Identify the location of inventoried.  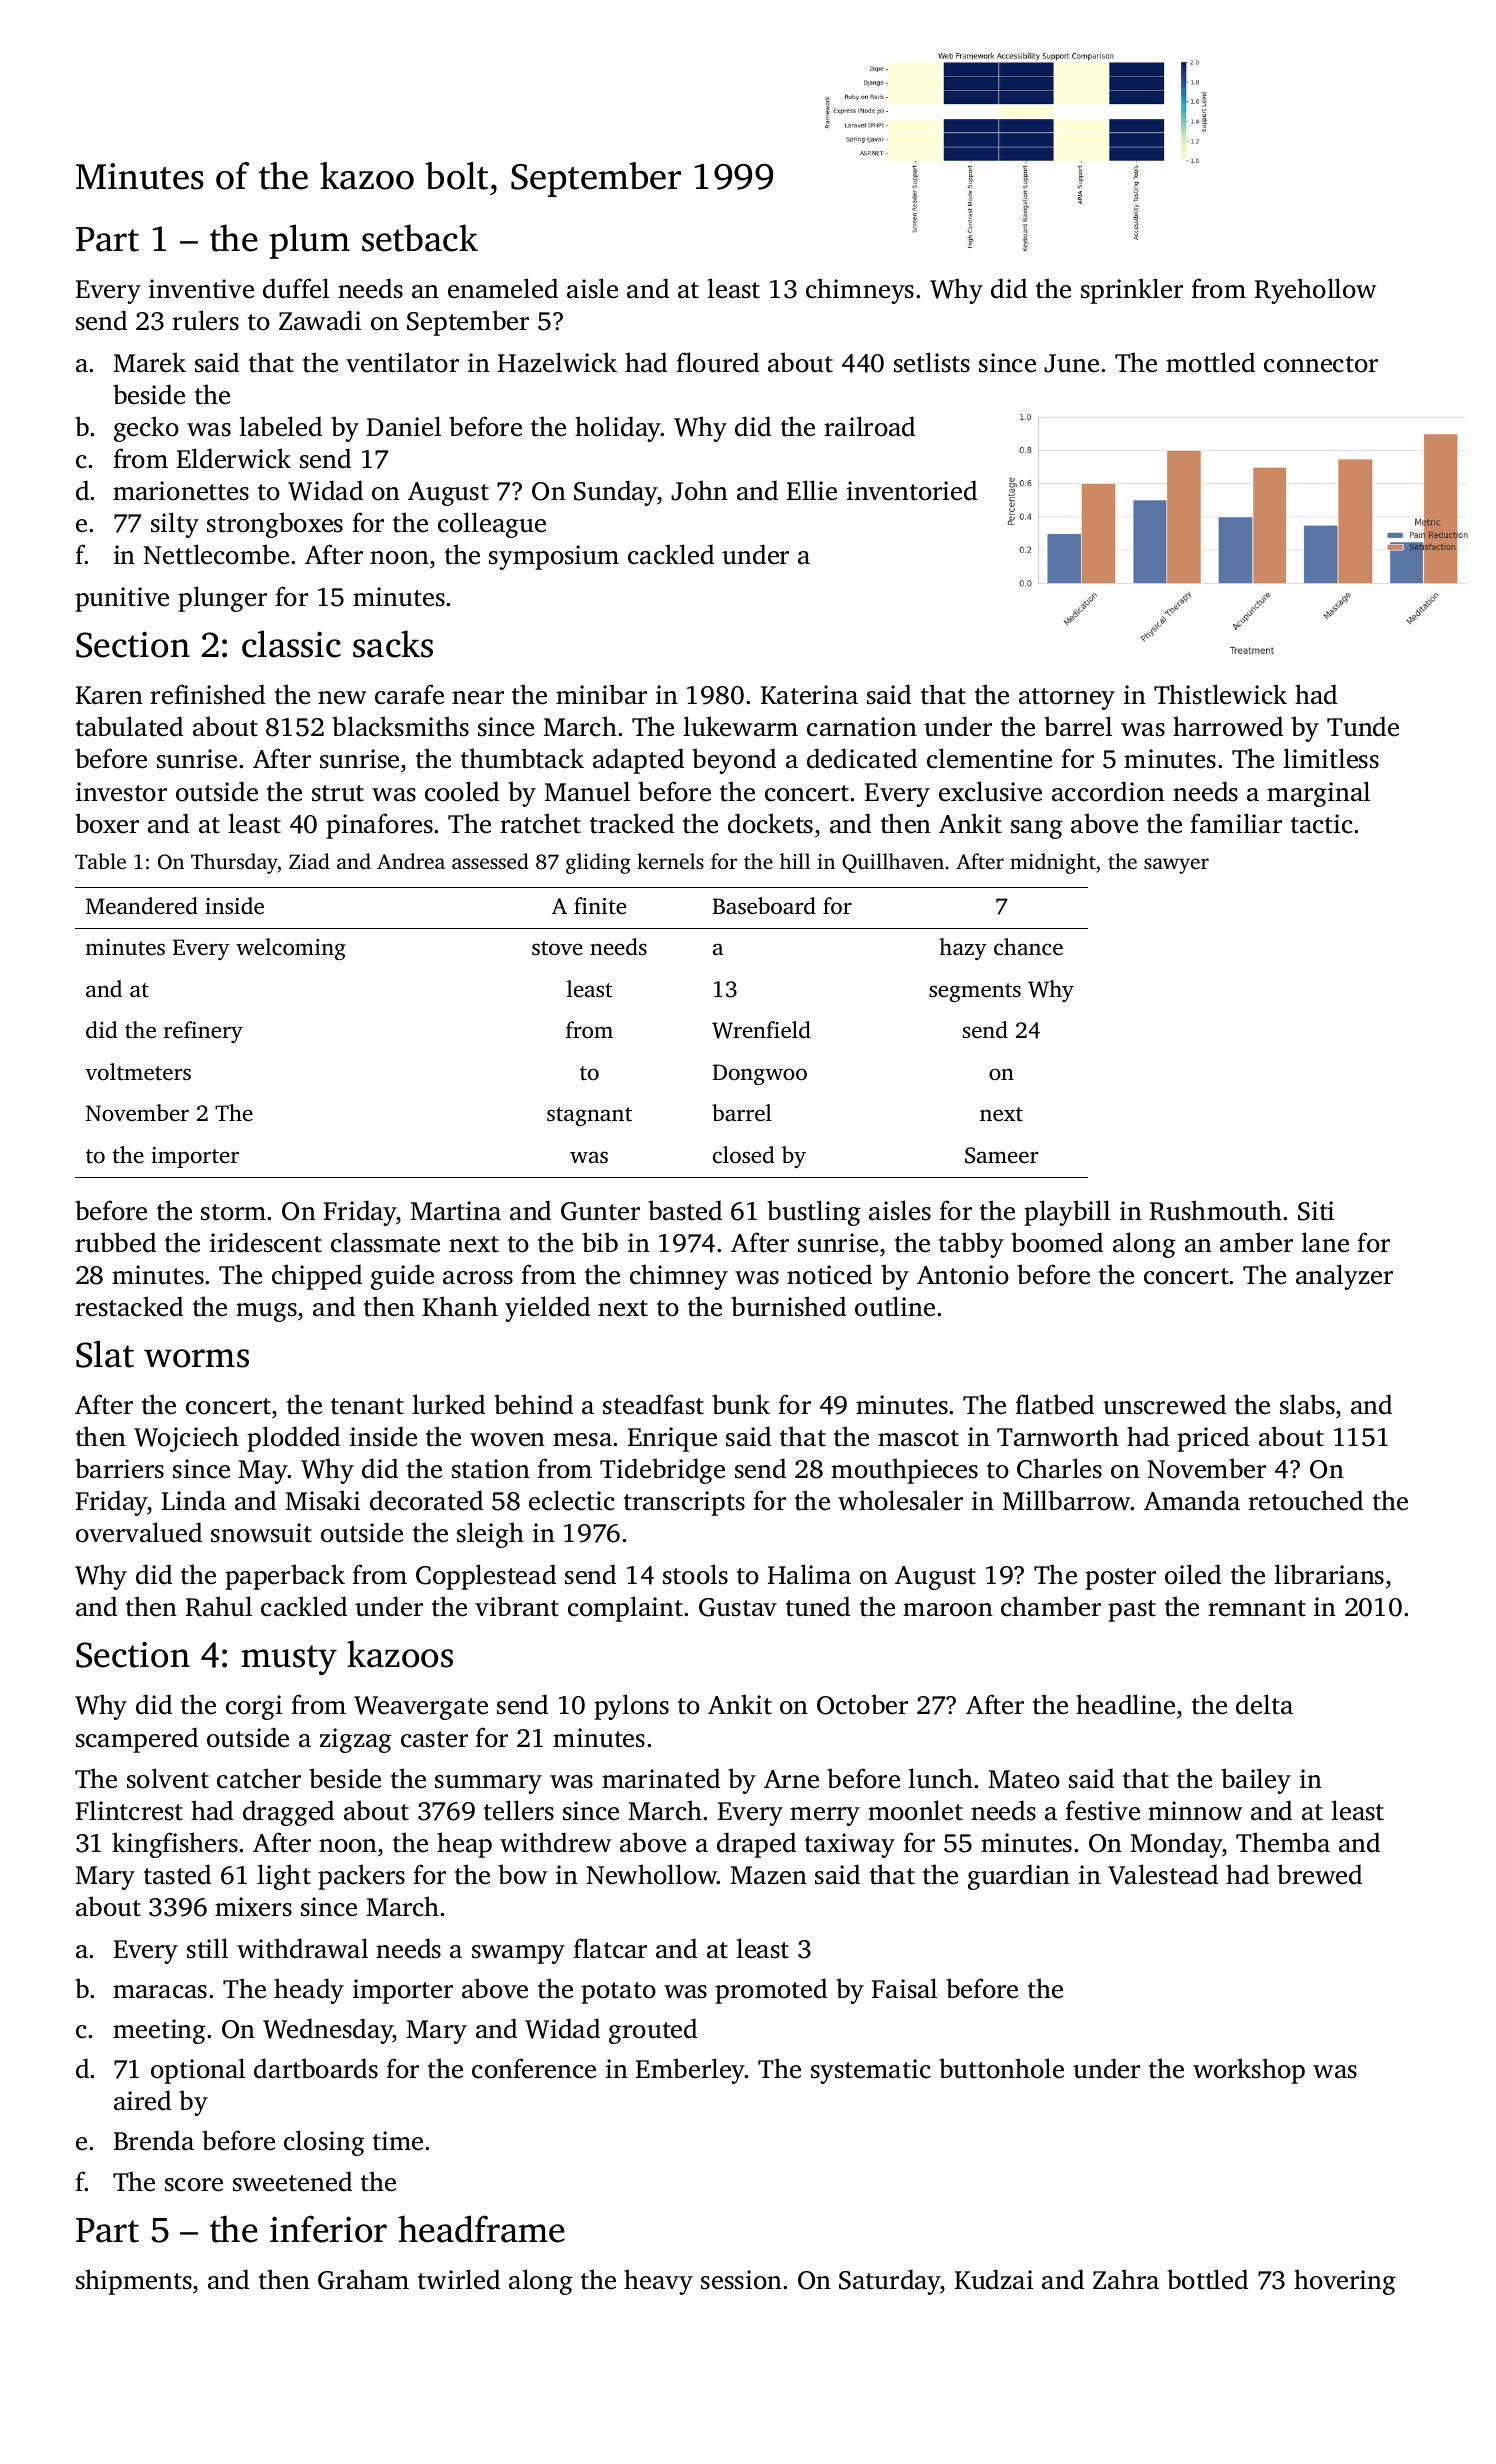
(912, 490).
